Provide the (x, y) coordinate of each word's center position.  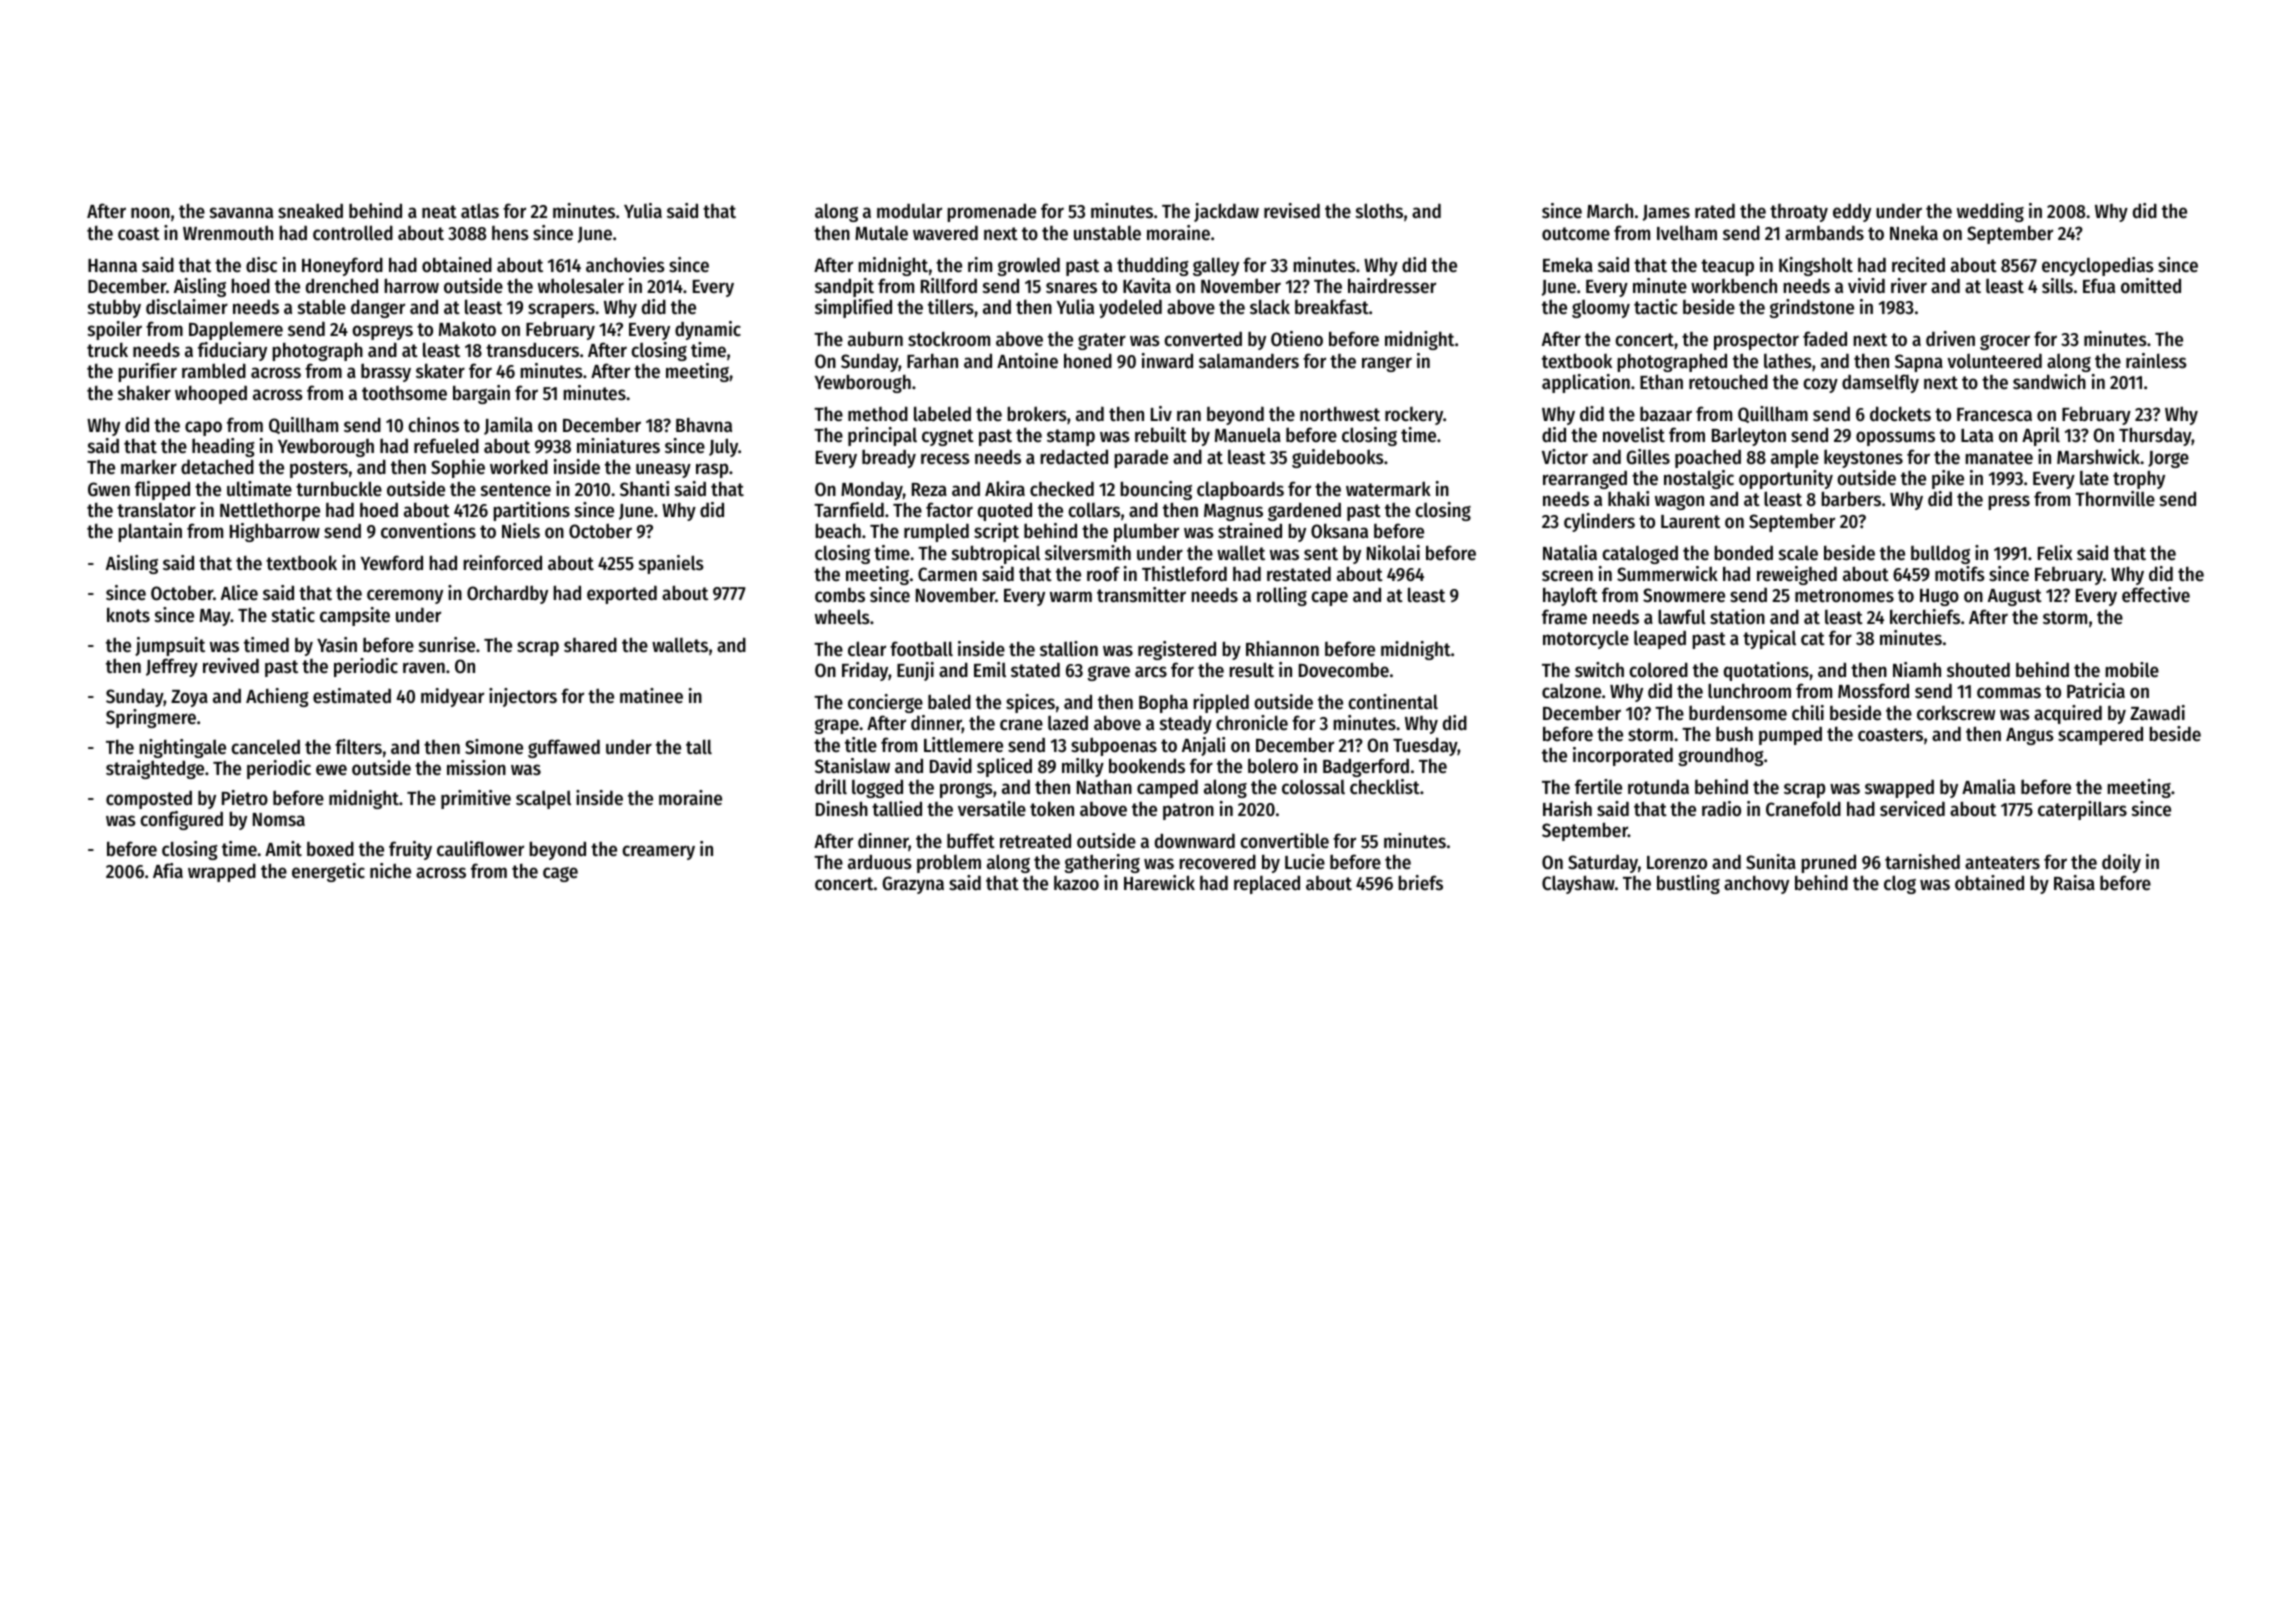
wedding (1990, 212)
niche (390, 871)
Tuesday (1425, 746)
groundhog (1720, 757)
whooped (211, 395)
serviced (1912, 809)
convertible (1284, 840)
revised (1292, 211)
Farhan (932, 361)
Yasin (337, 644)
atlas (480, 210)
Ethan (1661, 381)
